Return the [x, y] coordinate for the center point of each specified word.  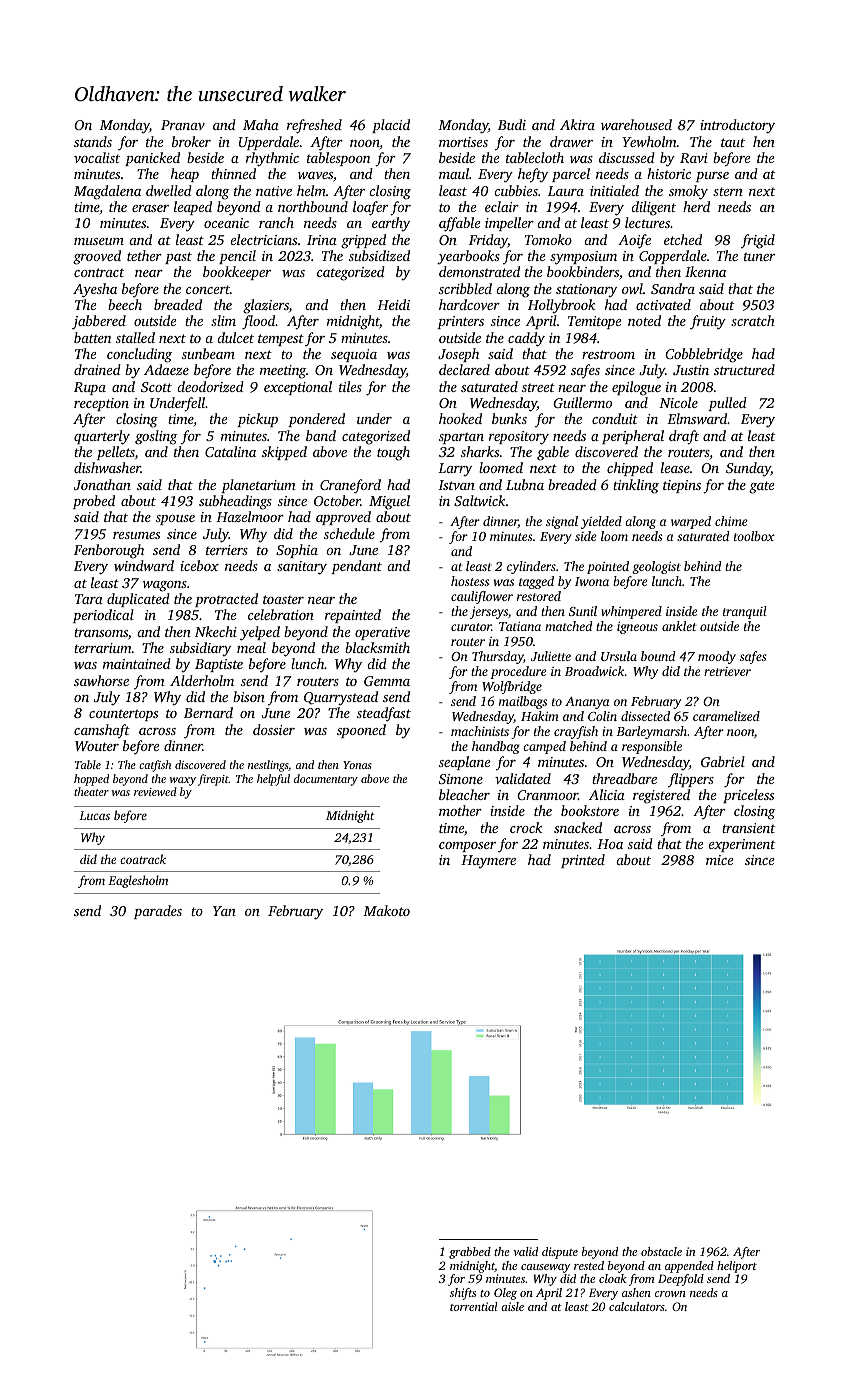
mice [719, 860]
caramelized [726, 716]
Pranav [183, 125]
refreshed [314, 126]
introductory [737, 126]
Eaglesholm [138, 881]
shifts [463, 1294]
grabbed [470, 1253]
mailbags [523, 702]
